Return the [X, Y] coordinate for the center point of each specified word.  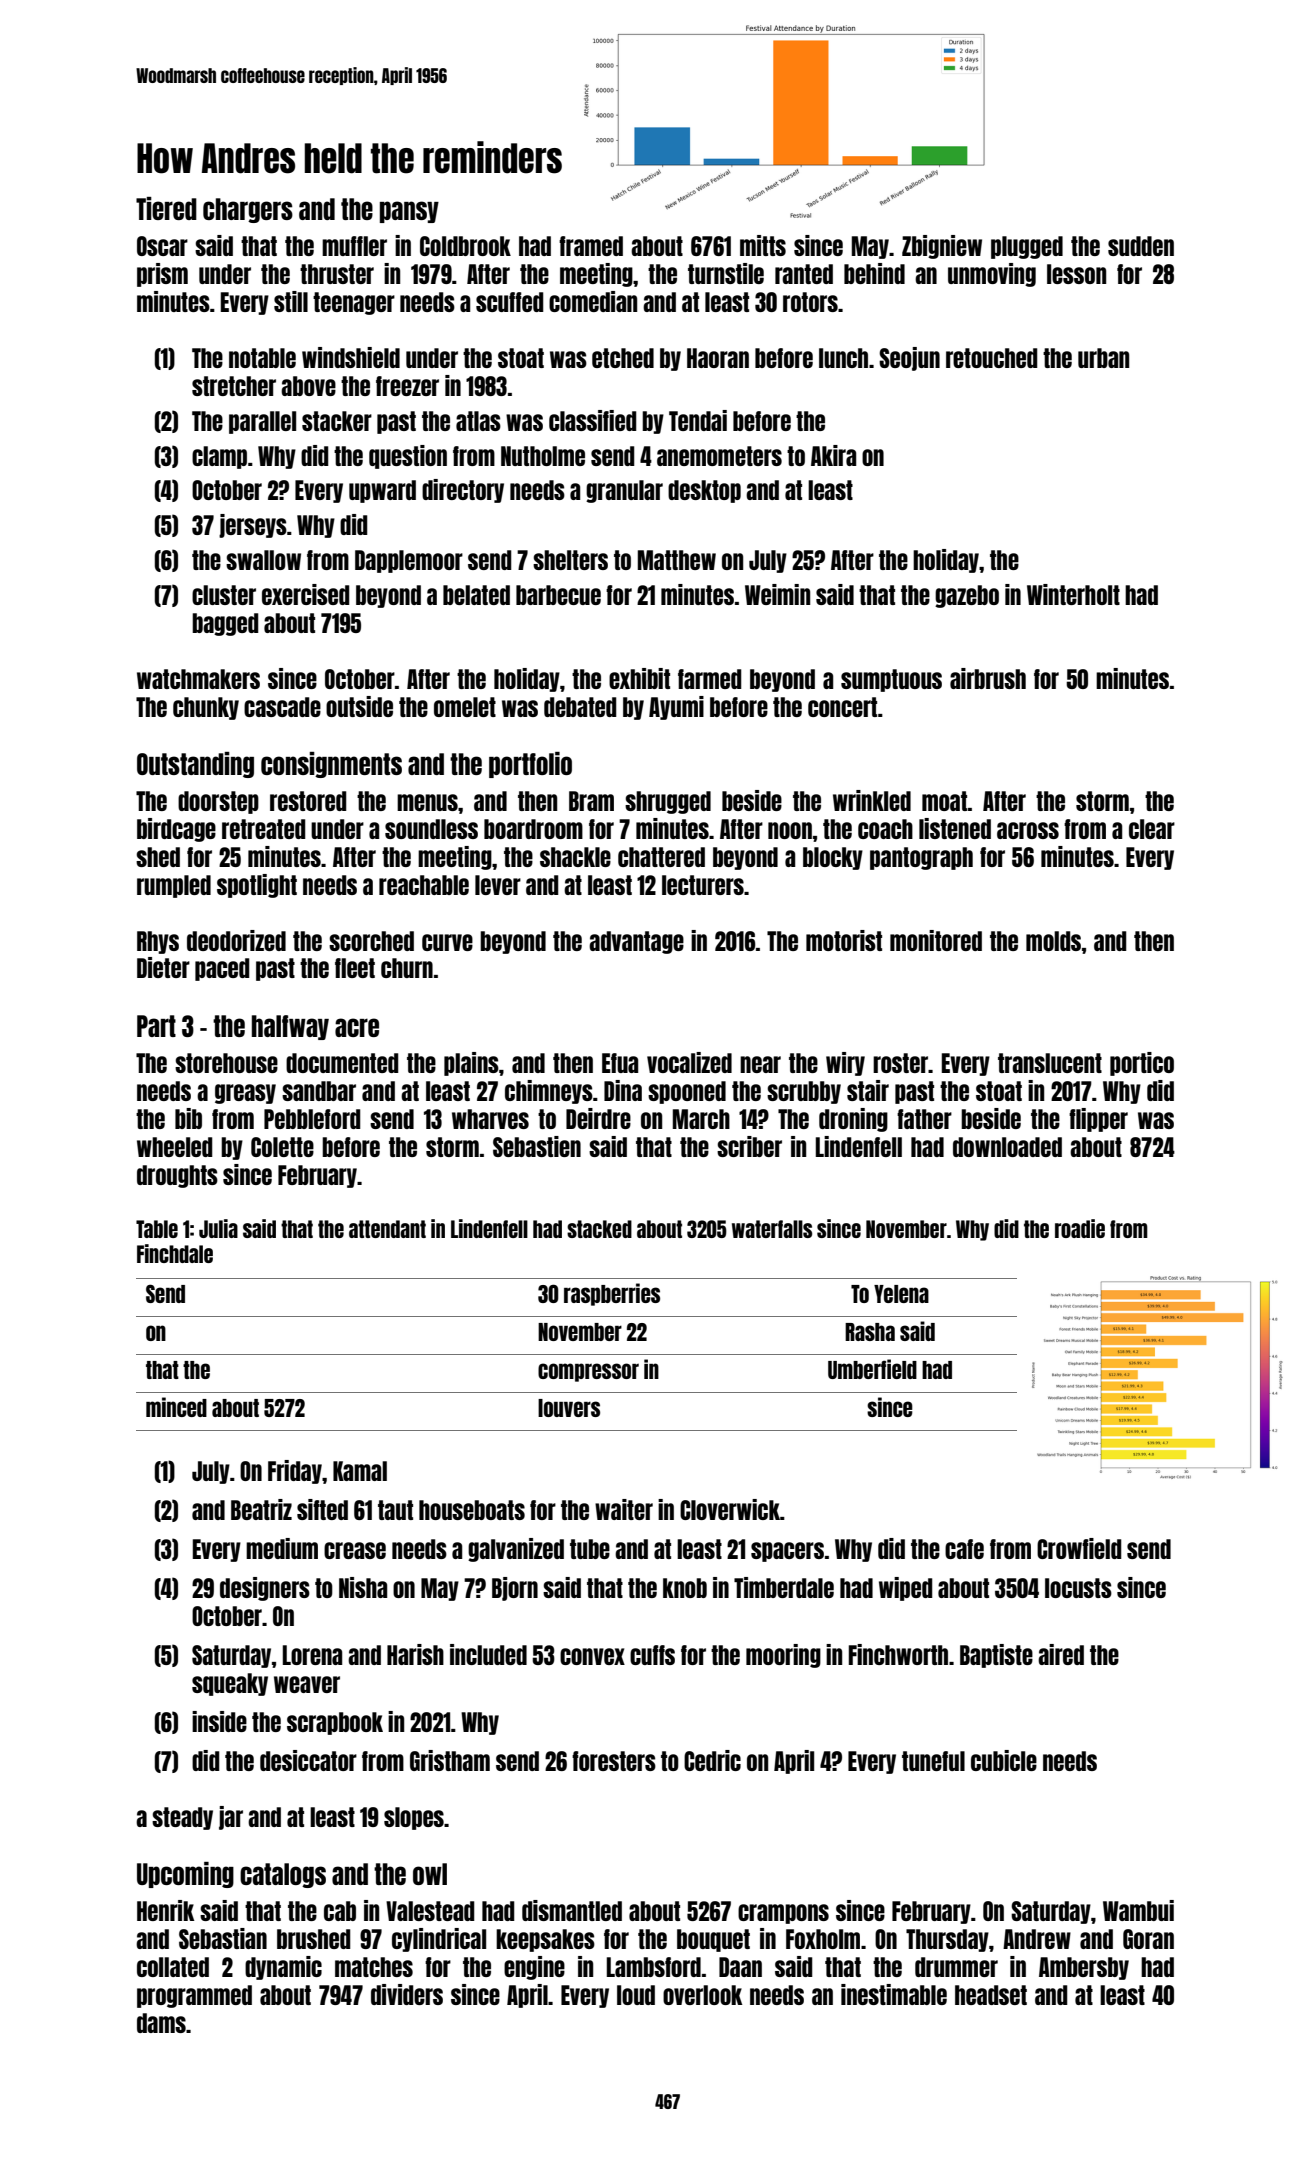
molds [1053, 941]
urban [1103, 358]
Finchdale [175, 1253]
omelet [465, 707]
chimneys [549, 1092]
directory [463, 491]
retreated [264, 829]
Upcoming [185, 1875]
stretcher [234, 386]
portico [1142, 1064]
